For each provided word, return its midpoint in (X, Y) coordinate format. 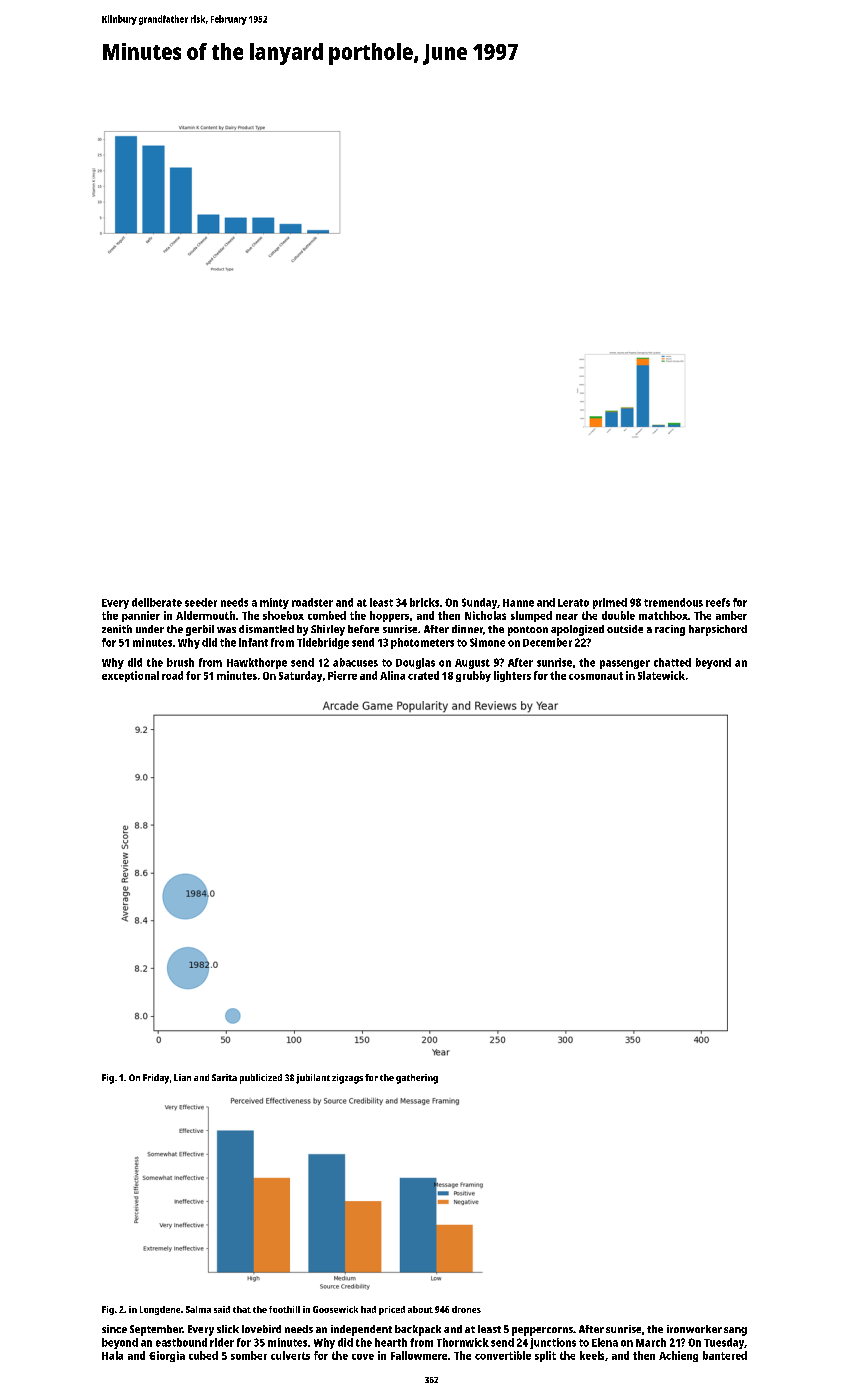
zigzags (347, 1079)
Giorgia (167, 1356)
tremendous (673, 602)
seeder (201, 602)
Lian (182, 1077)
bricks (424, 602)
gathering (417, 1079)
